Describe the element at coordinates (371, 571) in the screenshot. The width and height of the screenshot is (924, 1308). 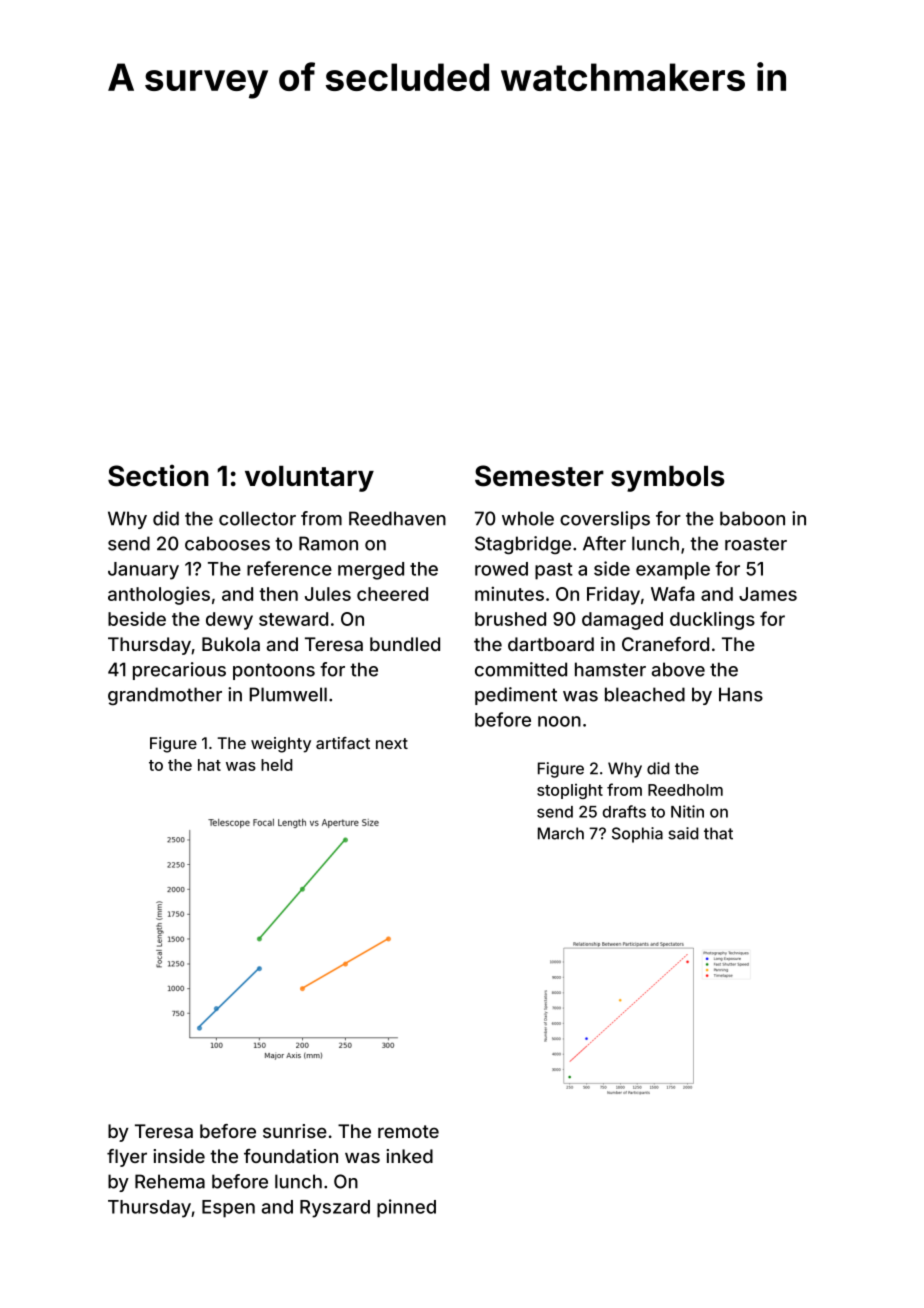
I see `merged` at that location.
